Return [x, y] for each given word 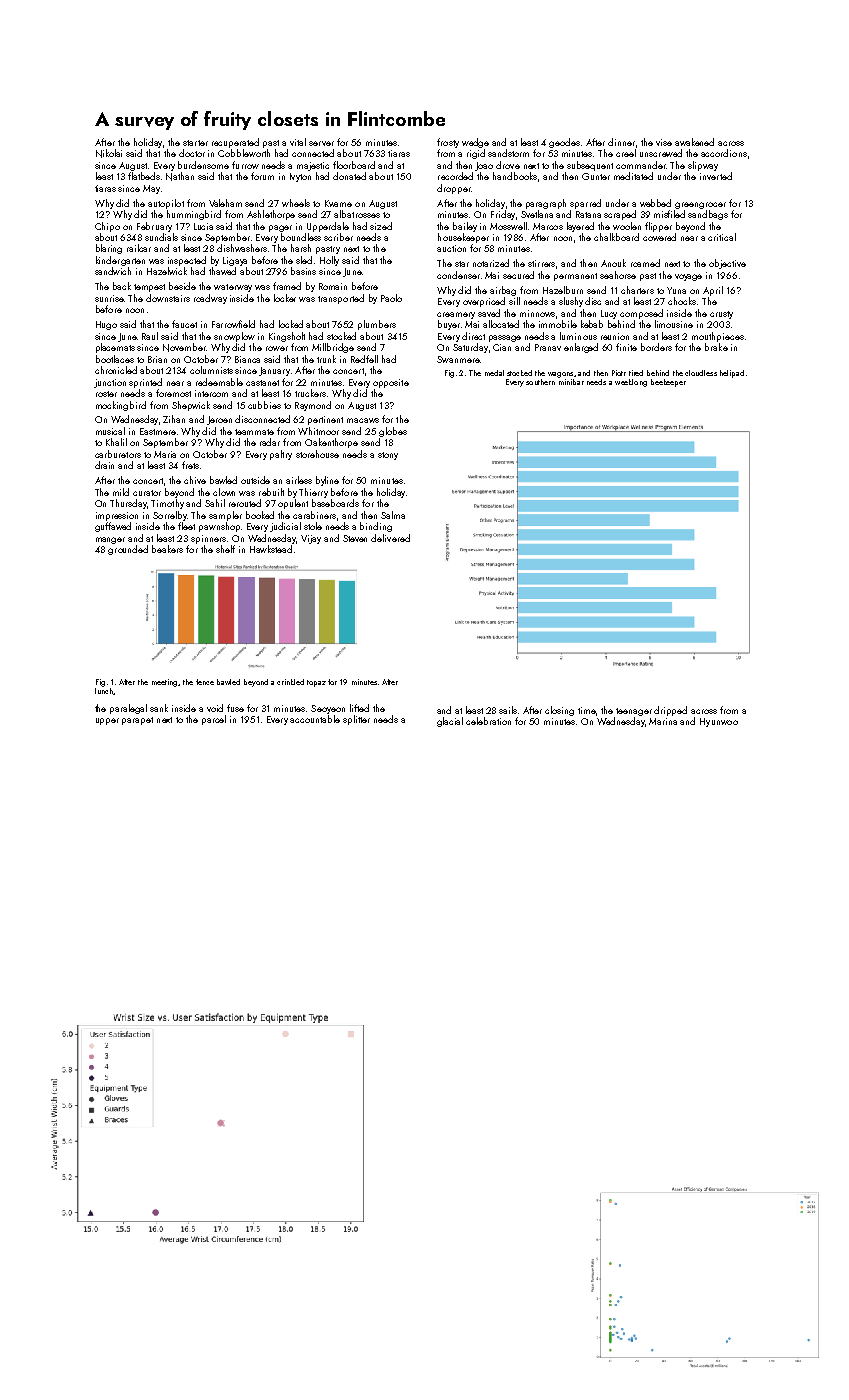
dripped [670, 711]
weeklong [631, 383]
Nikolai [109, 153]
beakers [167, 549]
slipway [703, 166]
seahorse [618, 275]
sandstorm [508, 153]
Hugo [106, 325]
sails [508, 710]
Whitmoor [318, 431]
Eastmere [158, 431]
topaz [316, 683]
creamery [456, 315]
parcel [214, 720]
